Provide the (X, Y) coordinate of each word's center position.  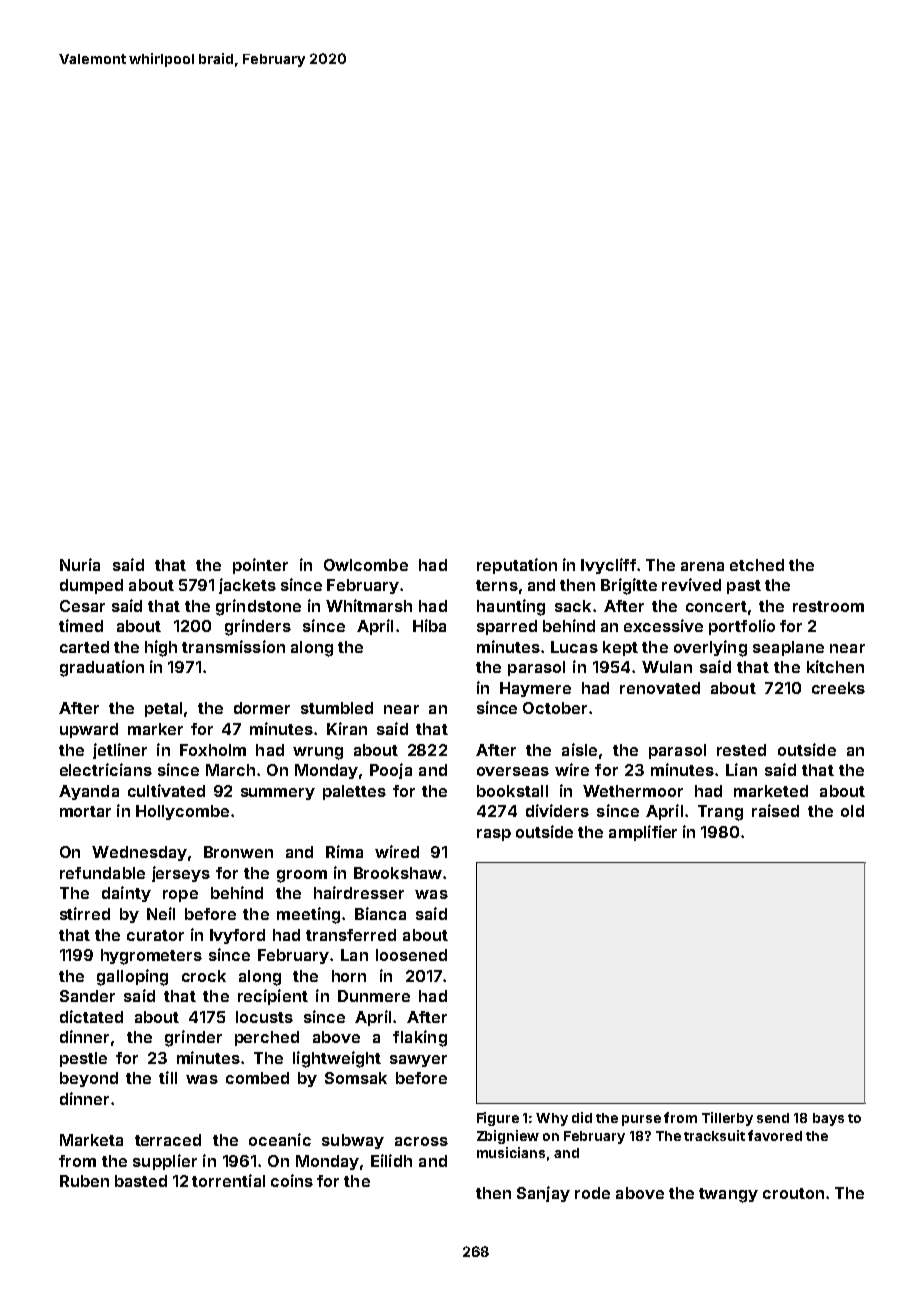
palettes (354, 792)
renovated (660, 688)
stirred (85, 913)
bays (828, 1119)
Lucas (574, 647)
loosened (411, 955)
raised (775, 810)
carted (84, 647)
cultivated (166, 790)
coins (292, 1180)
